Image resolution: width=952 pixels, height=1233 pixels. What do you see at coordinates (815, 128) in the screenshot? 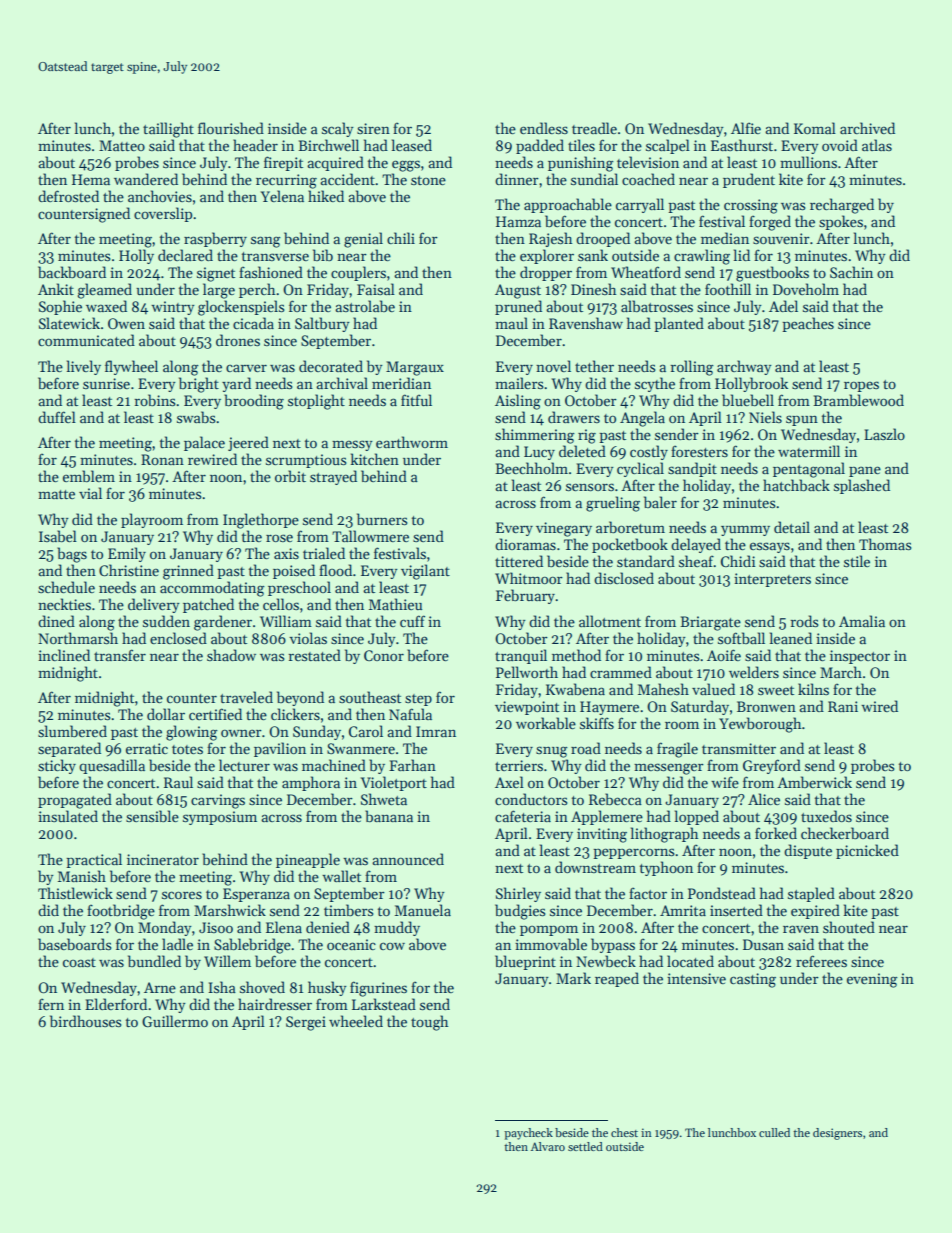
I see `Komal` at bounding box center [815, 128].
